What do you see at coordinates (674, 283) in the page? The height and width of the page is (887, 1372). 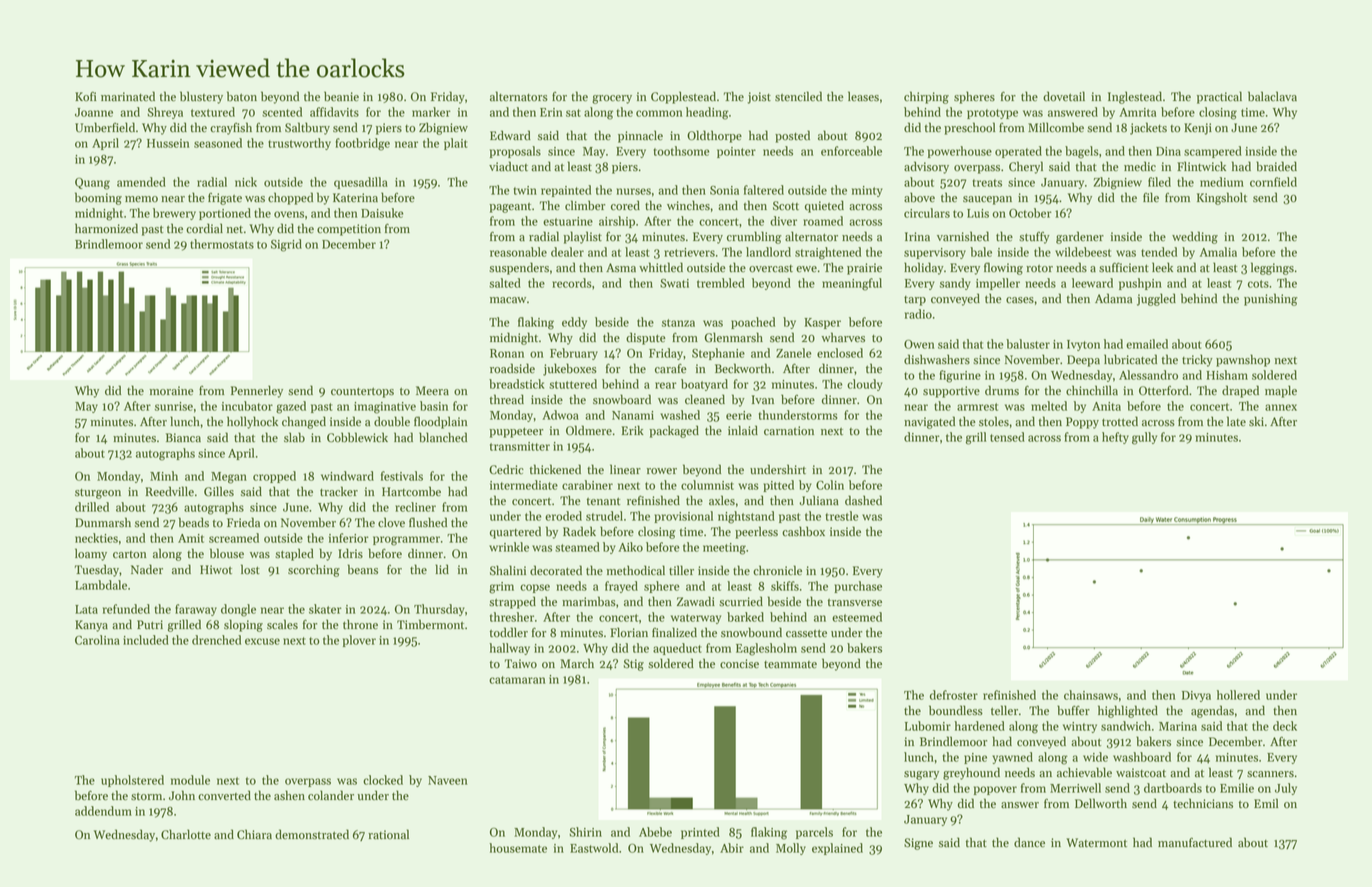 I see `Swati` at bounding box center [674, 283].
